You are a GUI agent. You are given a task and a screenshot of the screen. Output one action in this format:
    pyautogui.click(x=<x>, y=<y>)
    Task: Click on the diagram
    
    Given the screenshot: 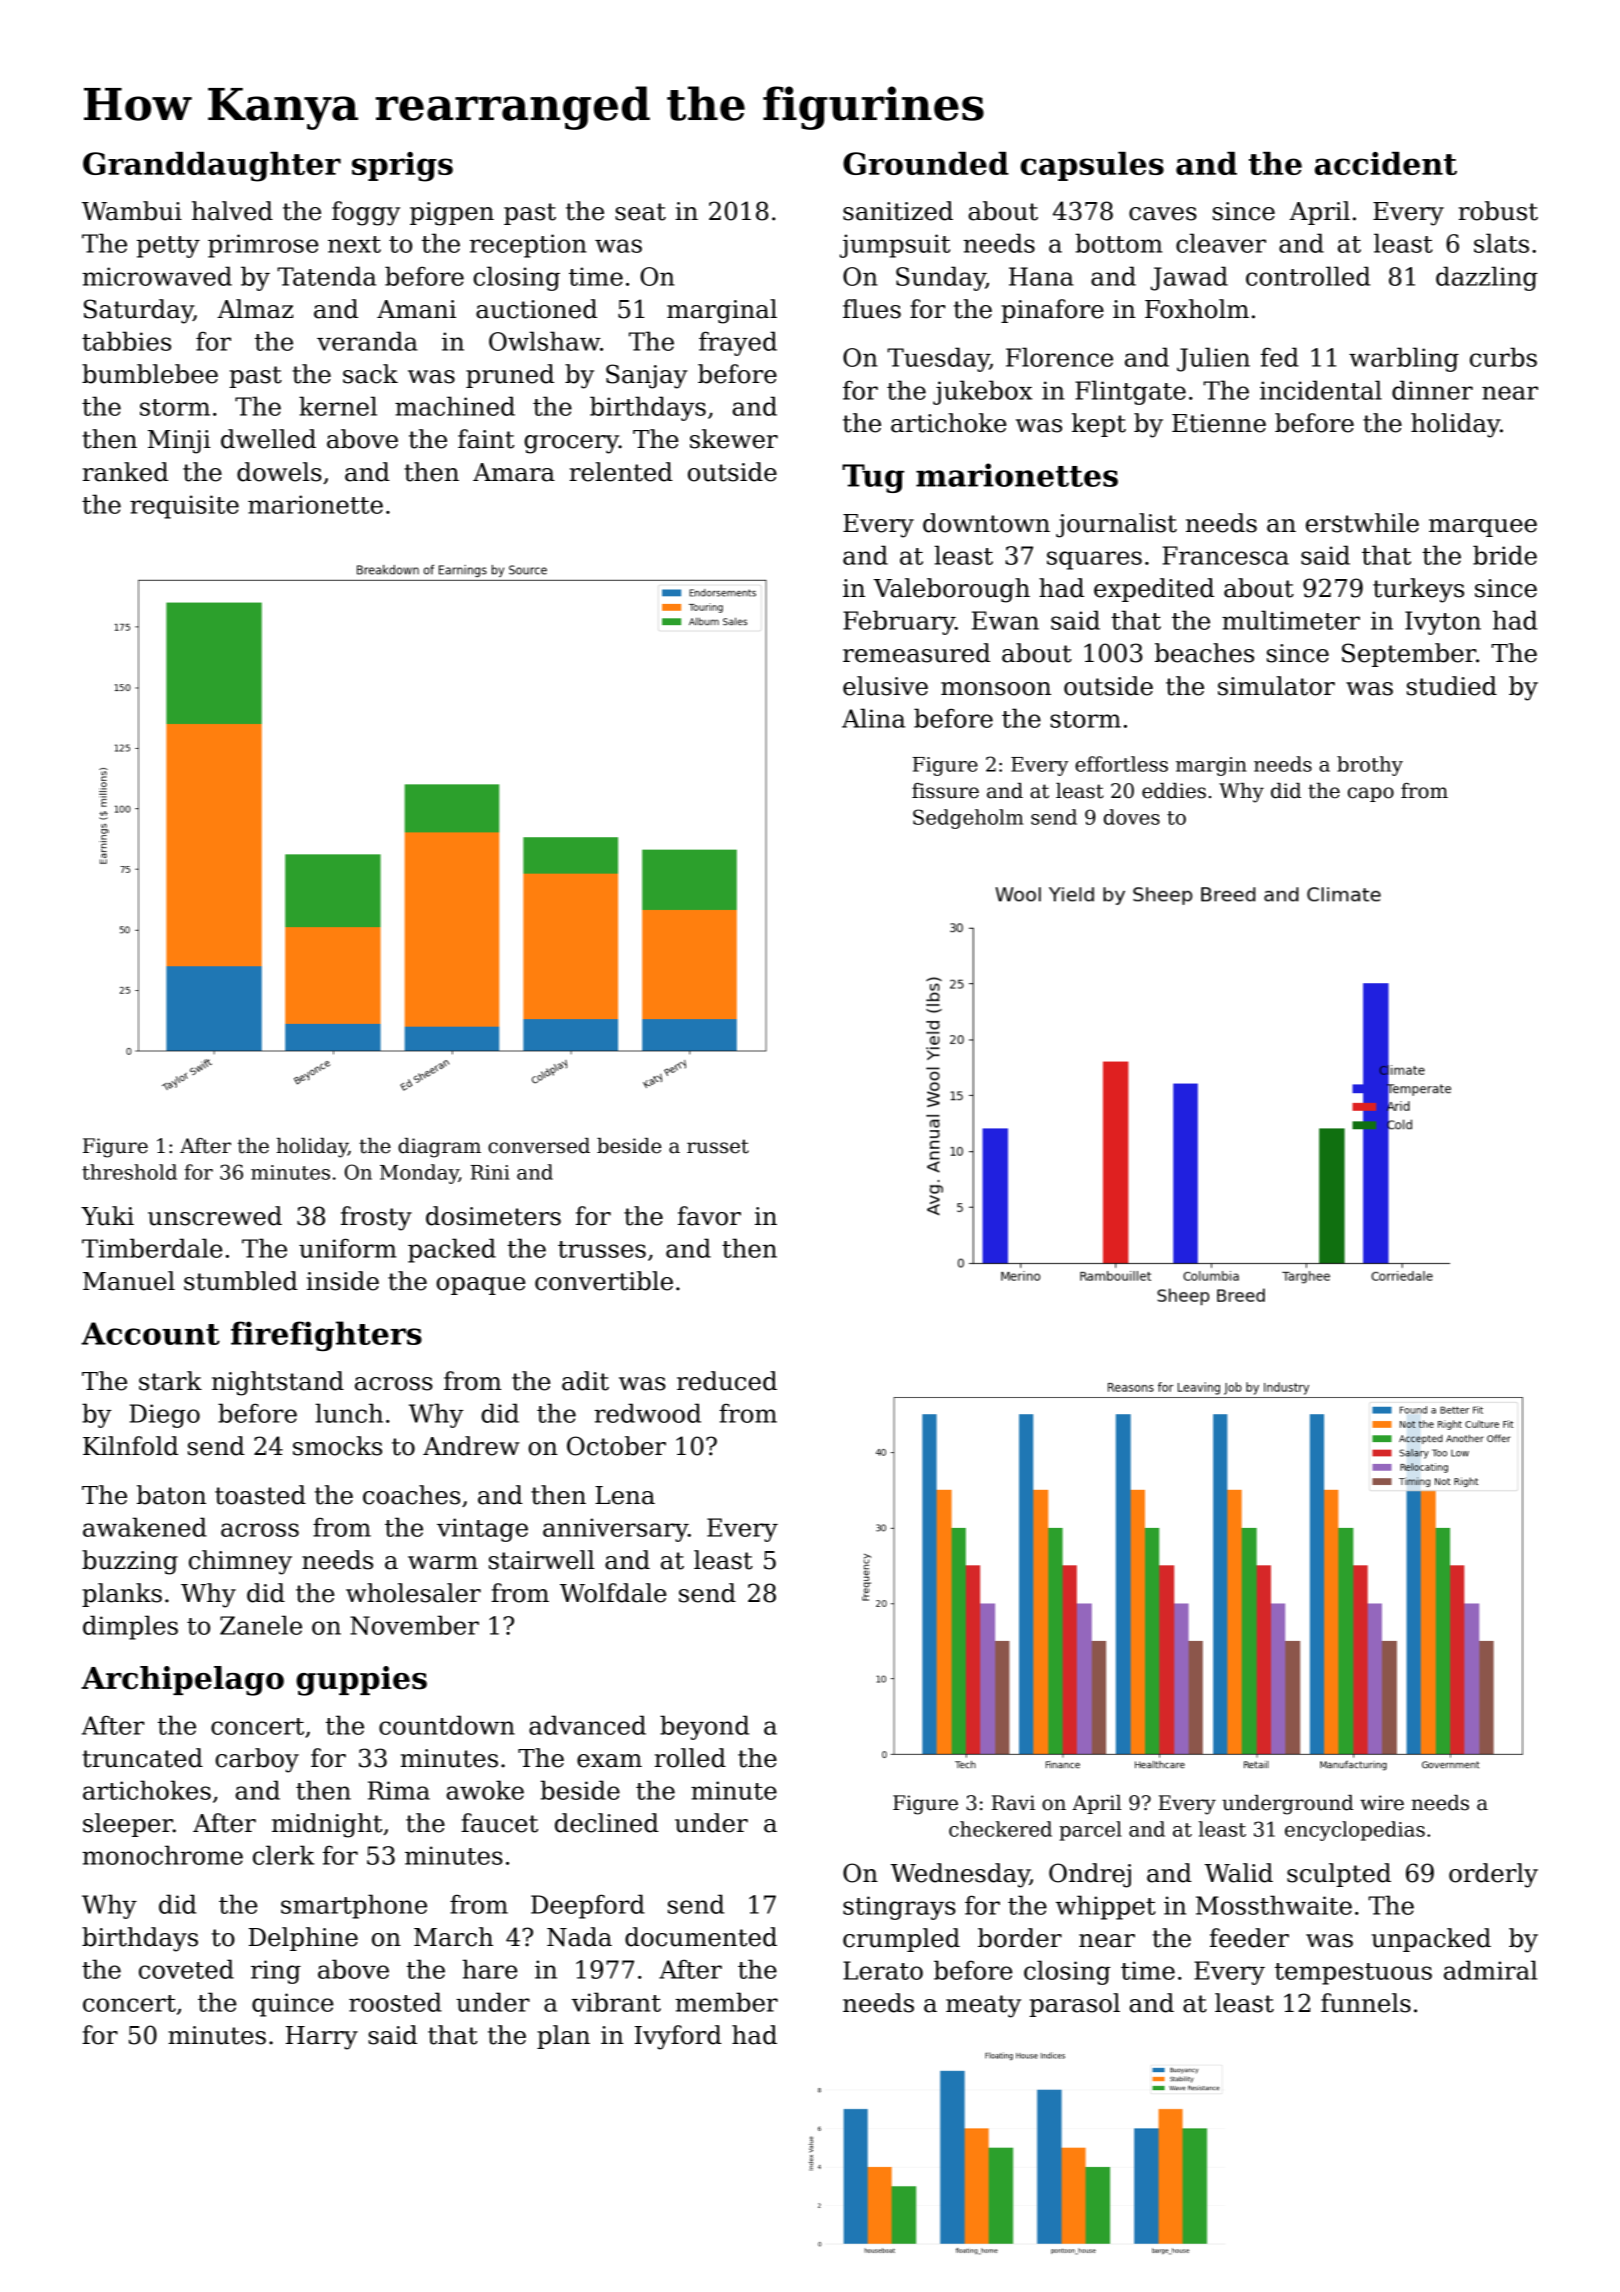 What is the action you would take?
    pyautogui.click(x=439, y=1148)
